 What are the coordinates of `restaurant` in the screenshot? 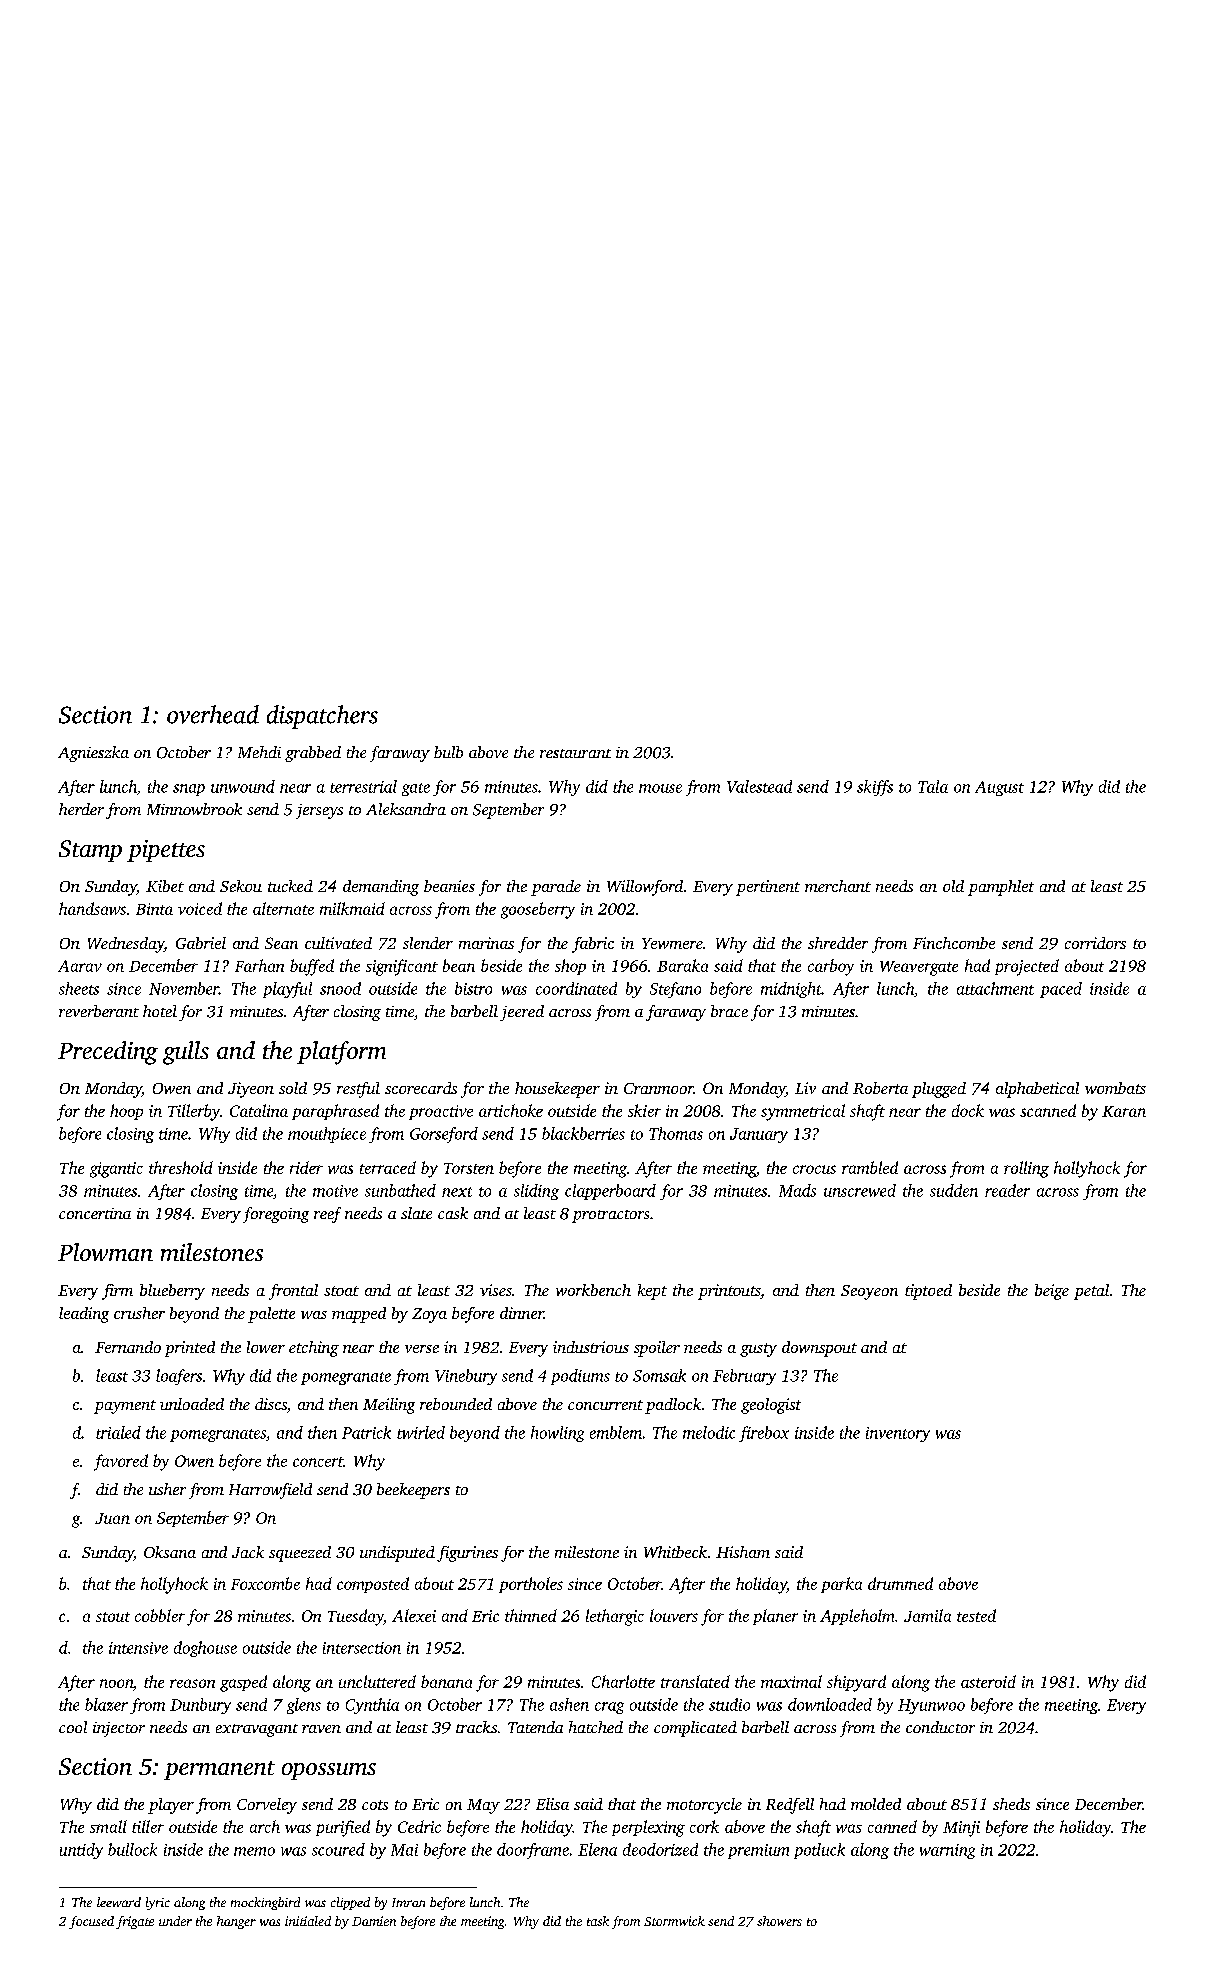 It's located at (575, 753).
